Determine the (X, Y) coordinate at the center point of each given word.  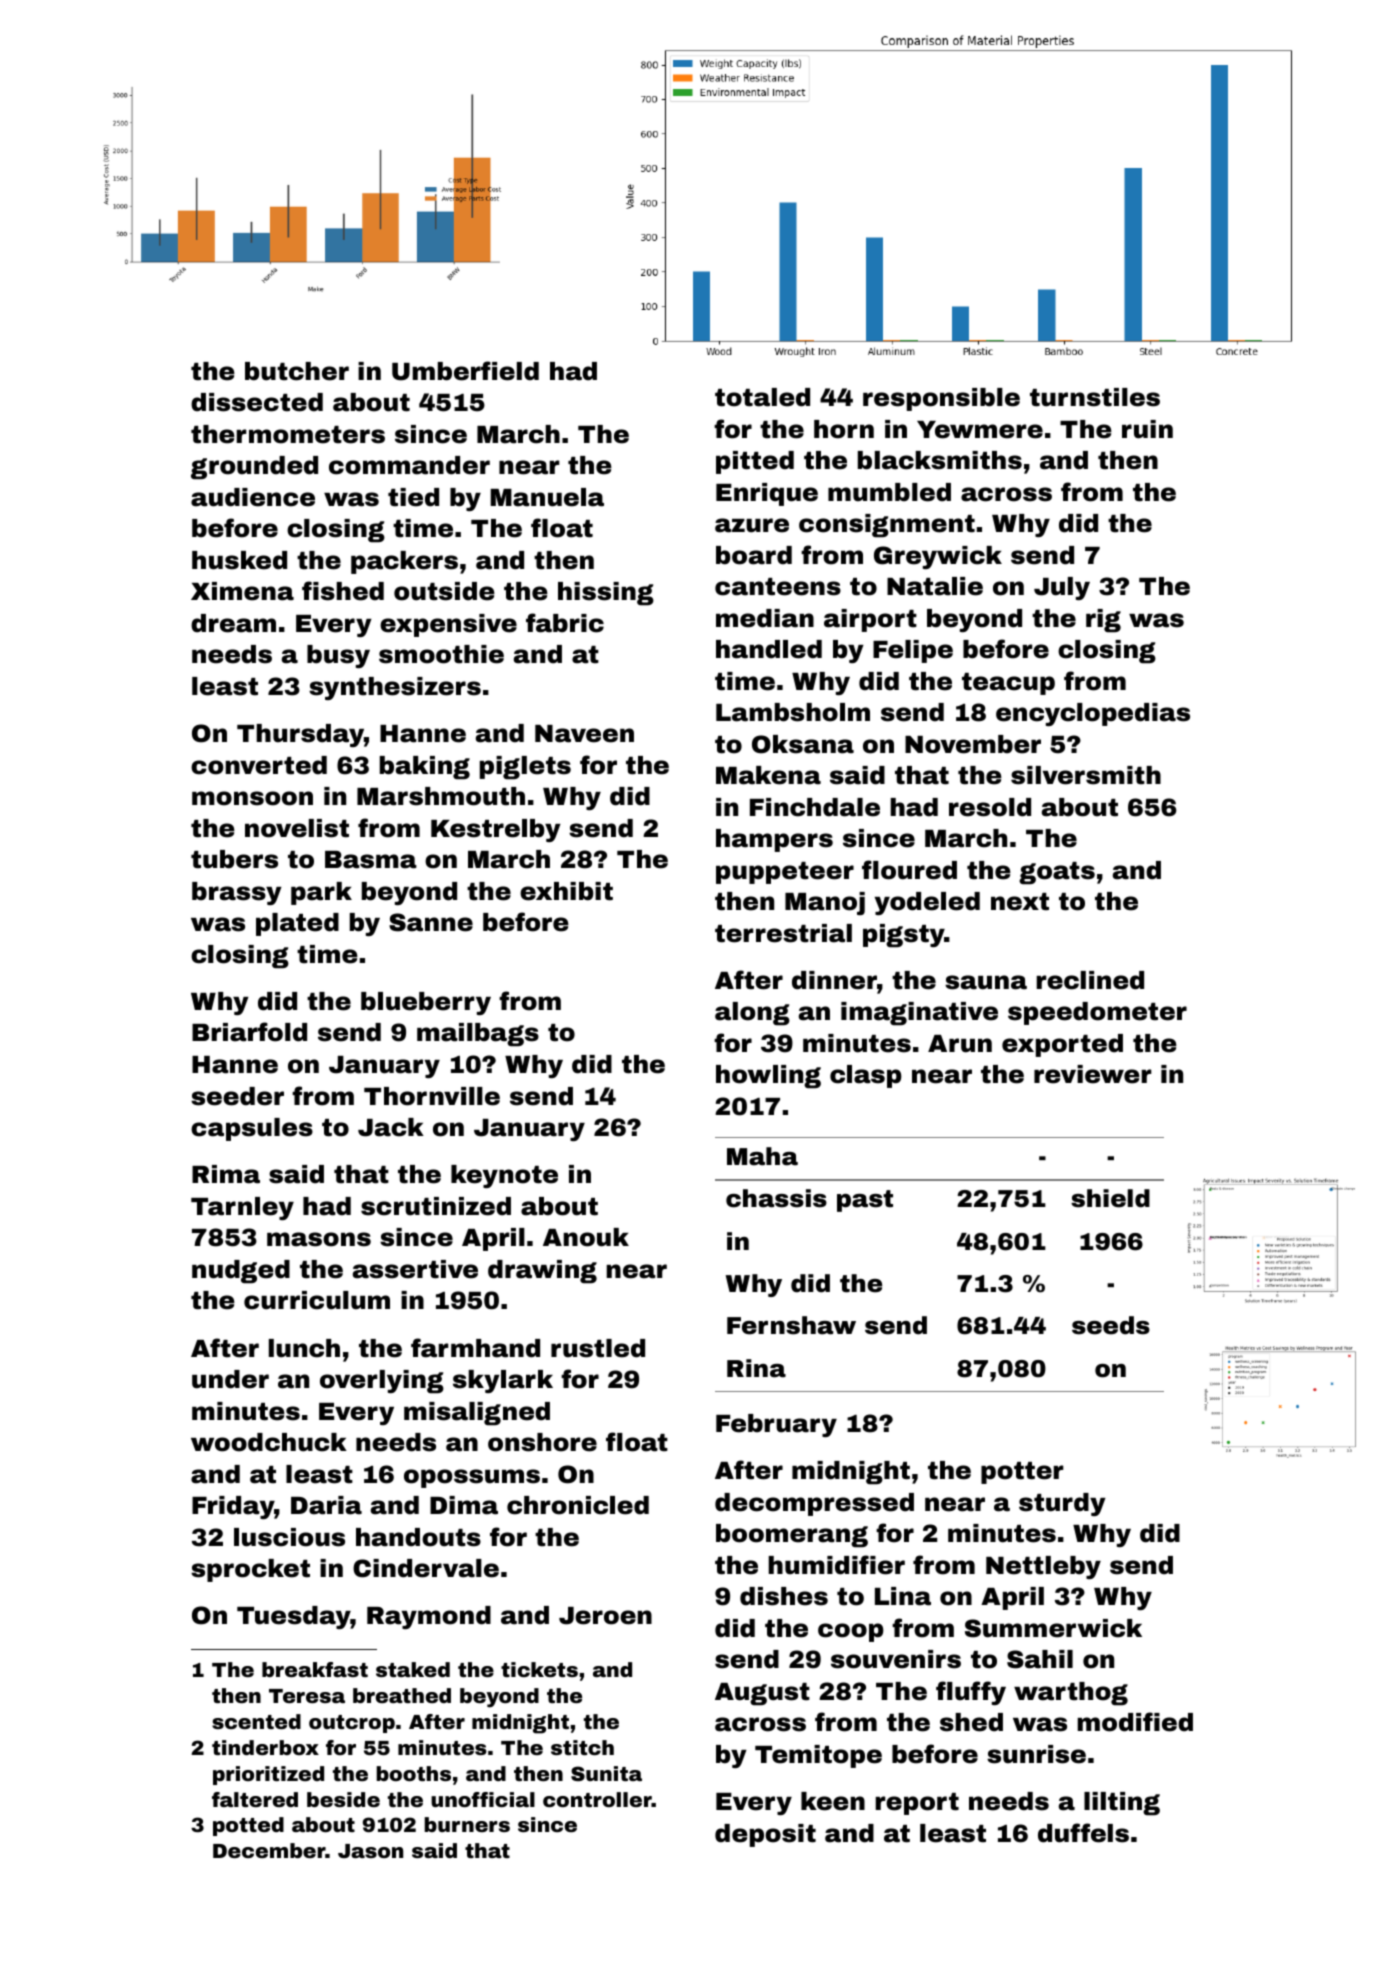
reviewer (1093, 1074)
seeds (1111, 1325)
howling (768, 1077)
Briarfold (249, 1032)
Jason (370, 1851)
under (230, 1379)
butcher (297, 371)
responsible (941, 399)
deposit (765, 1835)
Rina (756, 1368)
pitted (755, 462)
